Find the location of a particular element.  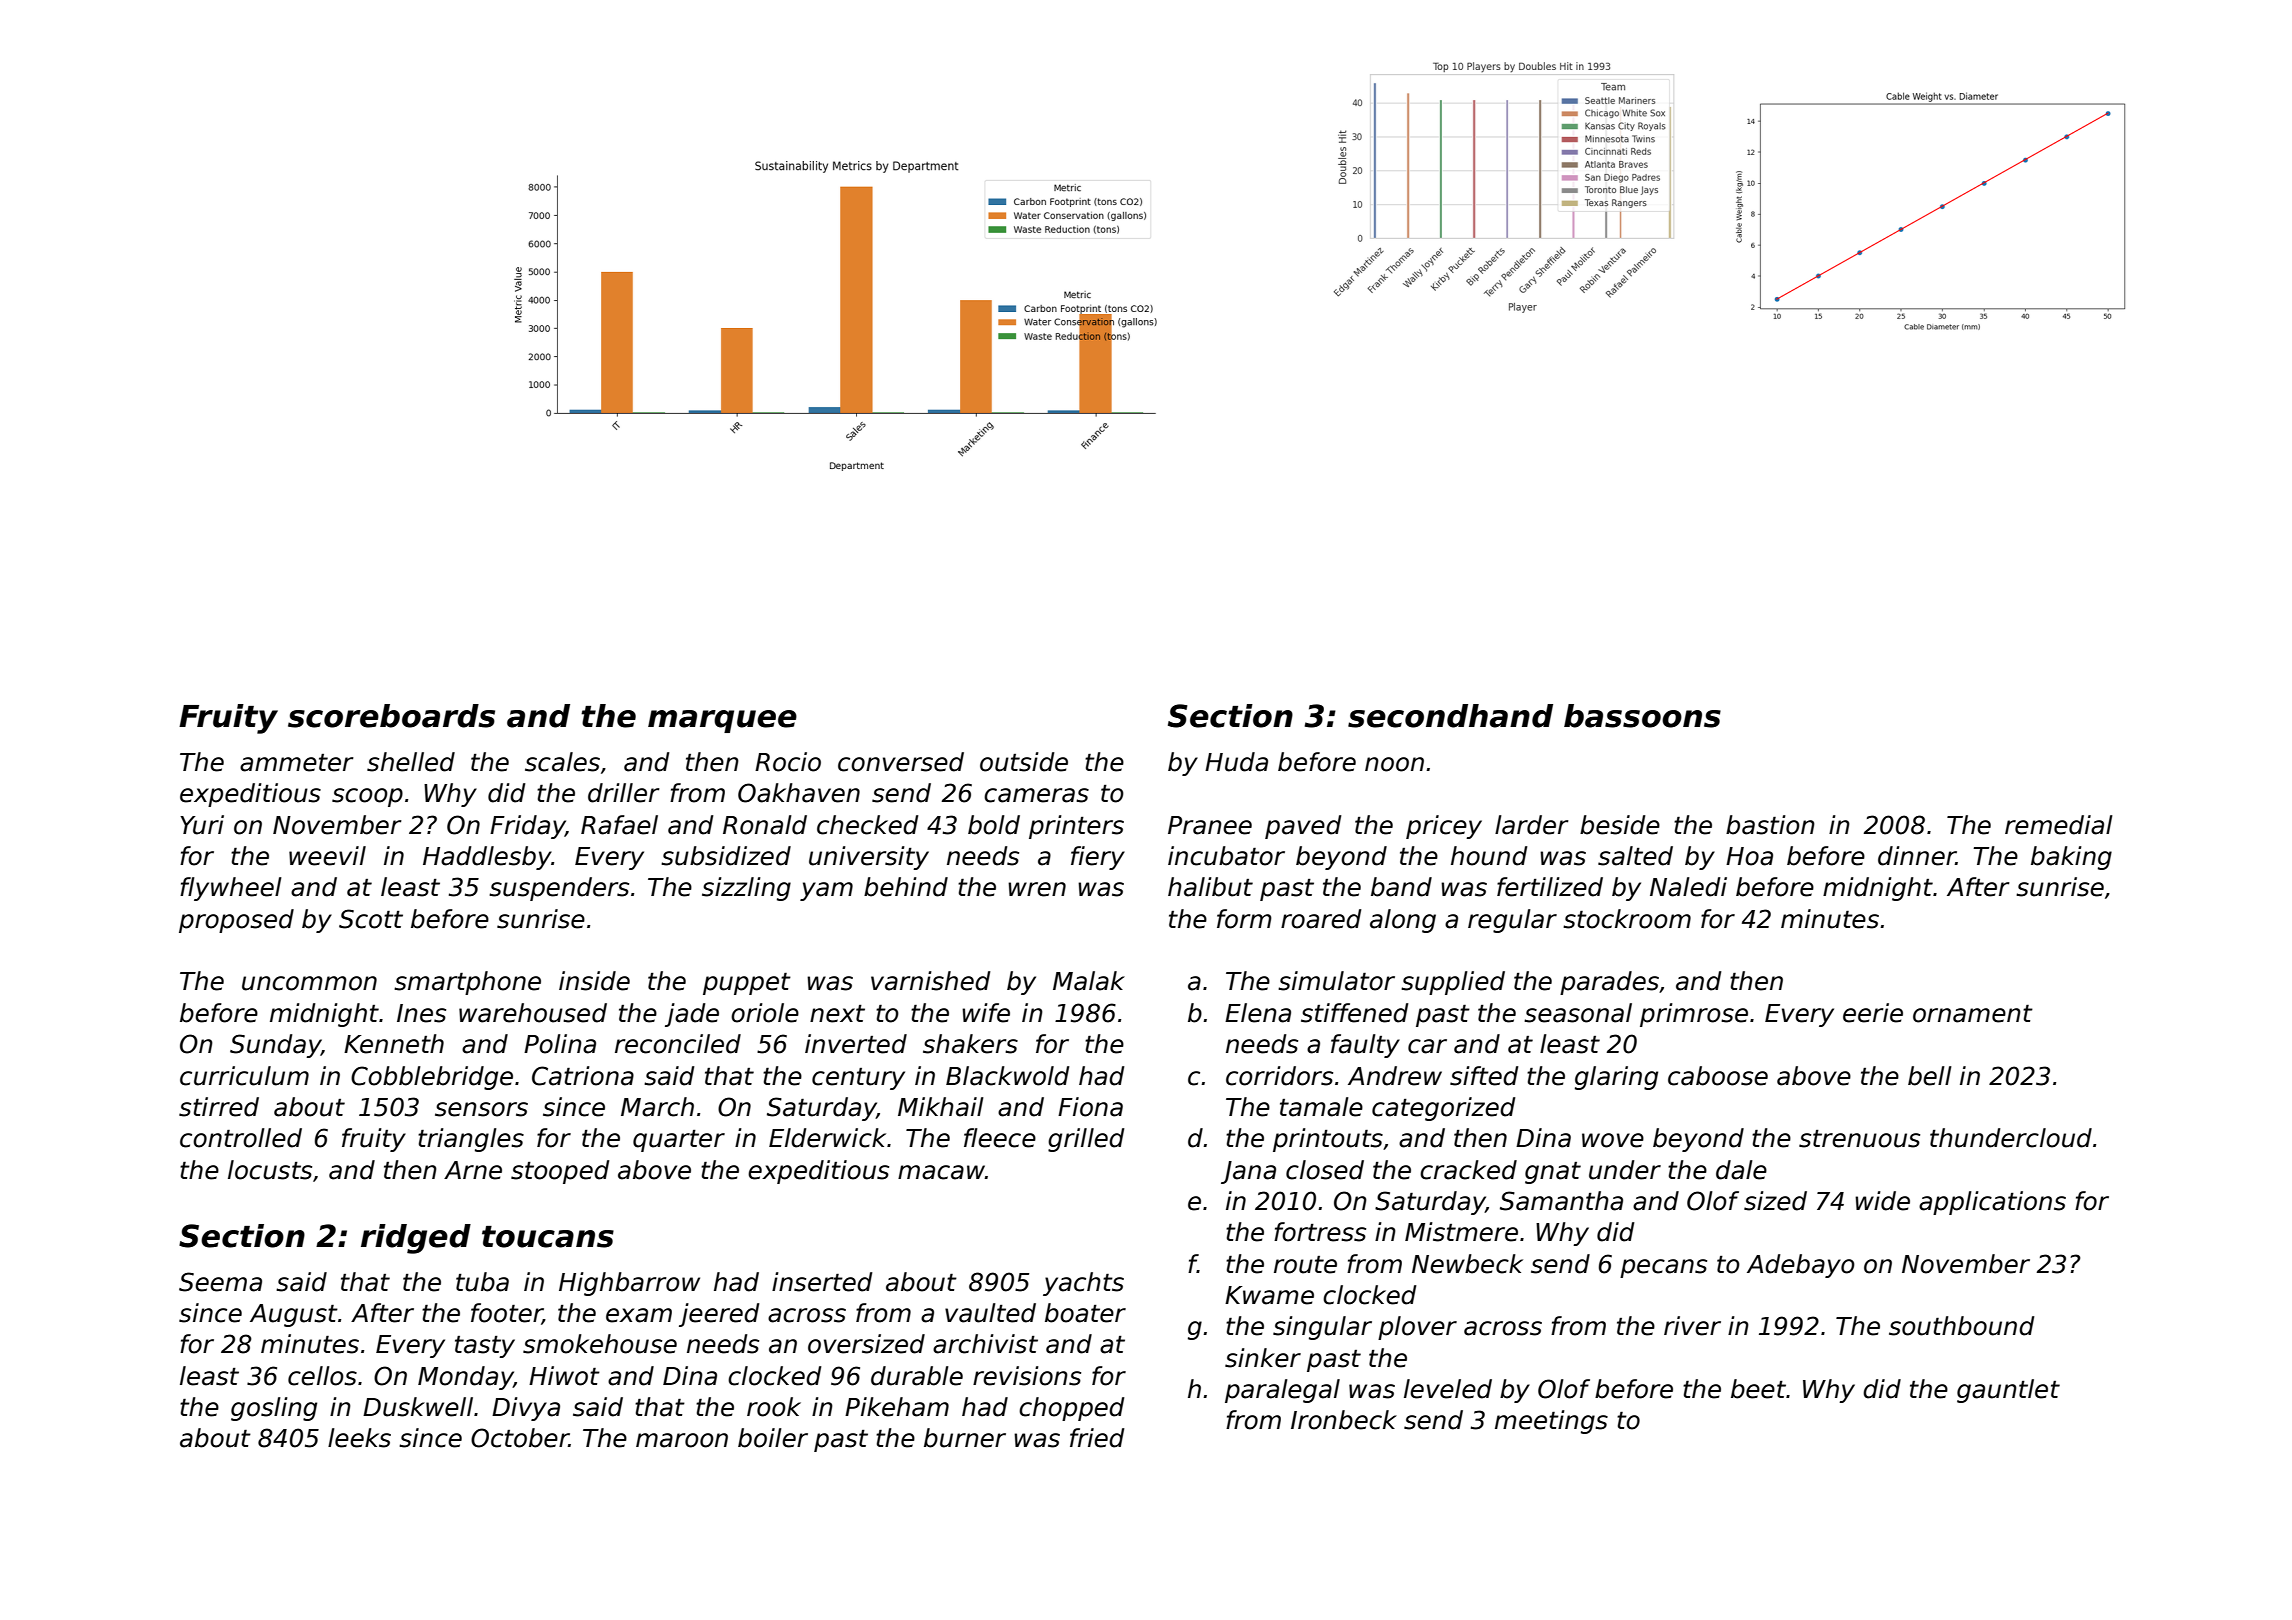

durable is located at coordinates (917, 1376).
